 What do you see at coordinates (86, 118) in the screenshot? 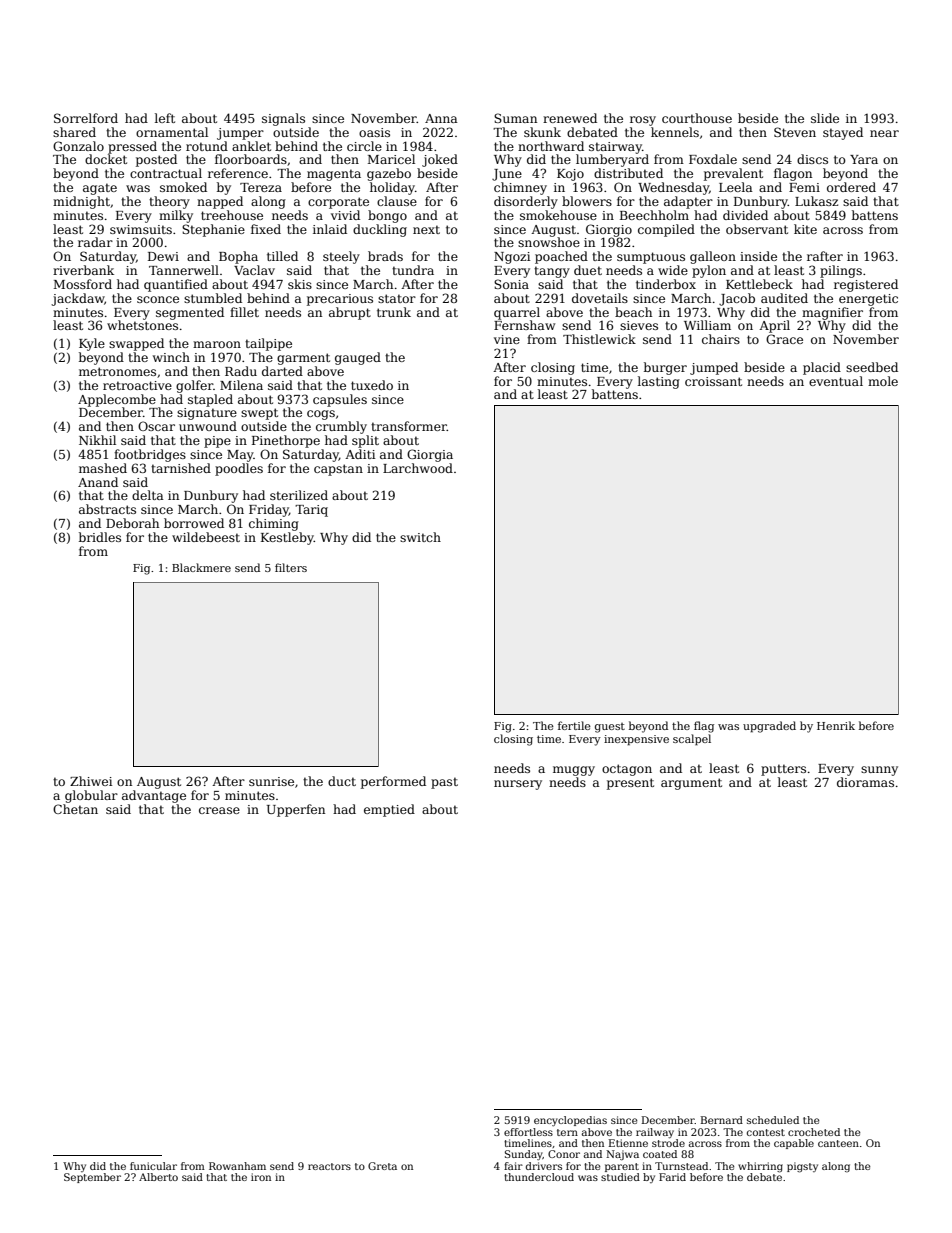
I see `Sorrelford` at bounding box center [86, 118].
